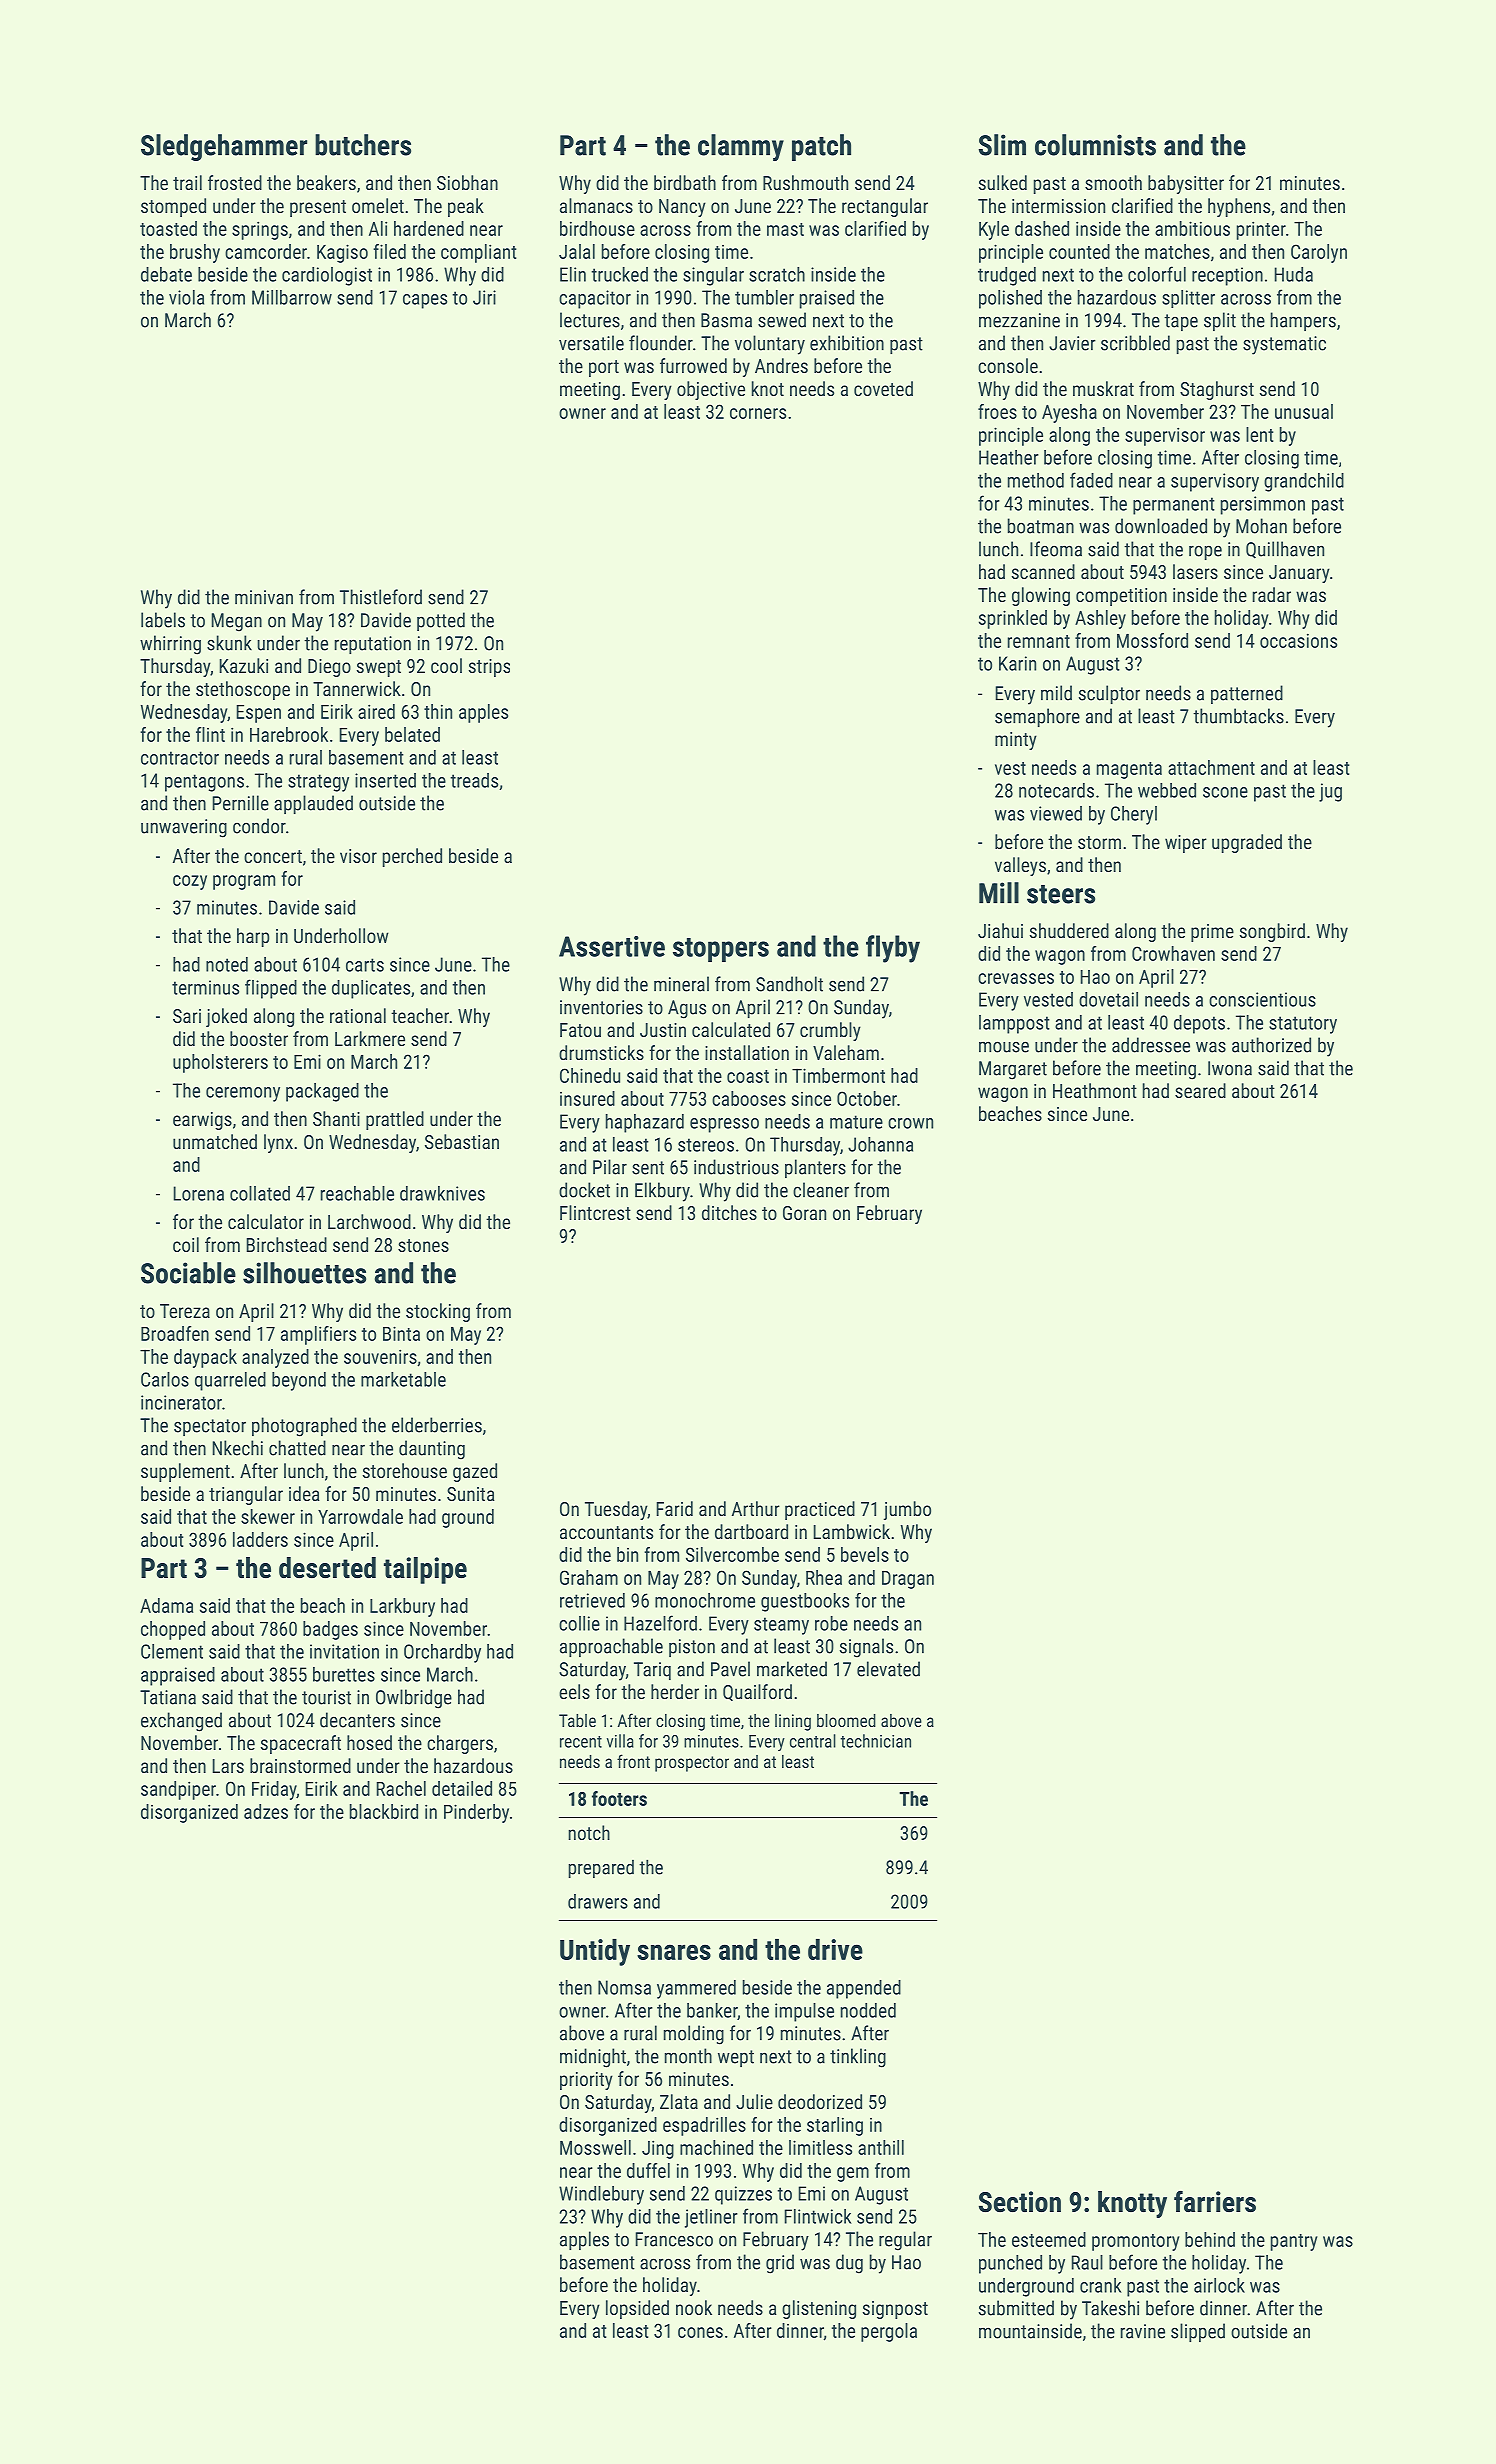 This screenshot has height=2464, width=1496. Describe the element at coordinates (1095, 145) in the screenshot. I see `columnists` at that location.
